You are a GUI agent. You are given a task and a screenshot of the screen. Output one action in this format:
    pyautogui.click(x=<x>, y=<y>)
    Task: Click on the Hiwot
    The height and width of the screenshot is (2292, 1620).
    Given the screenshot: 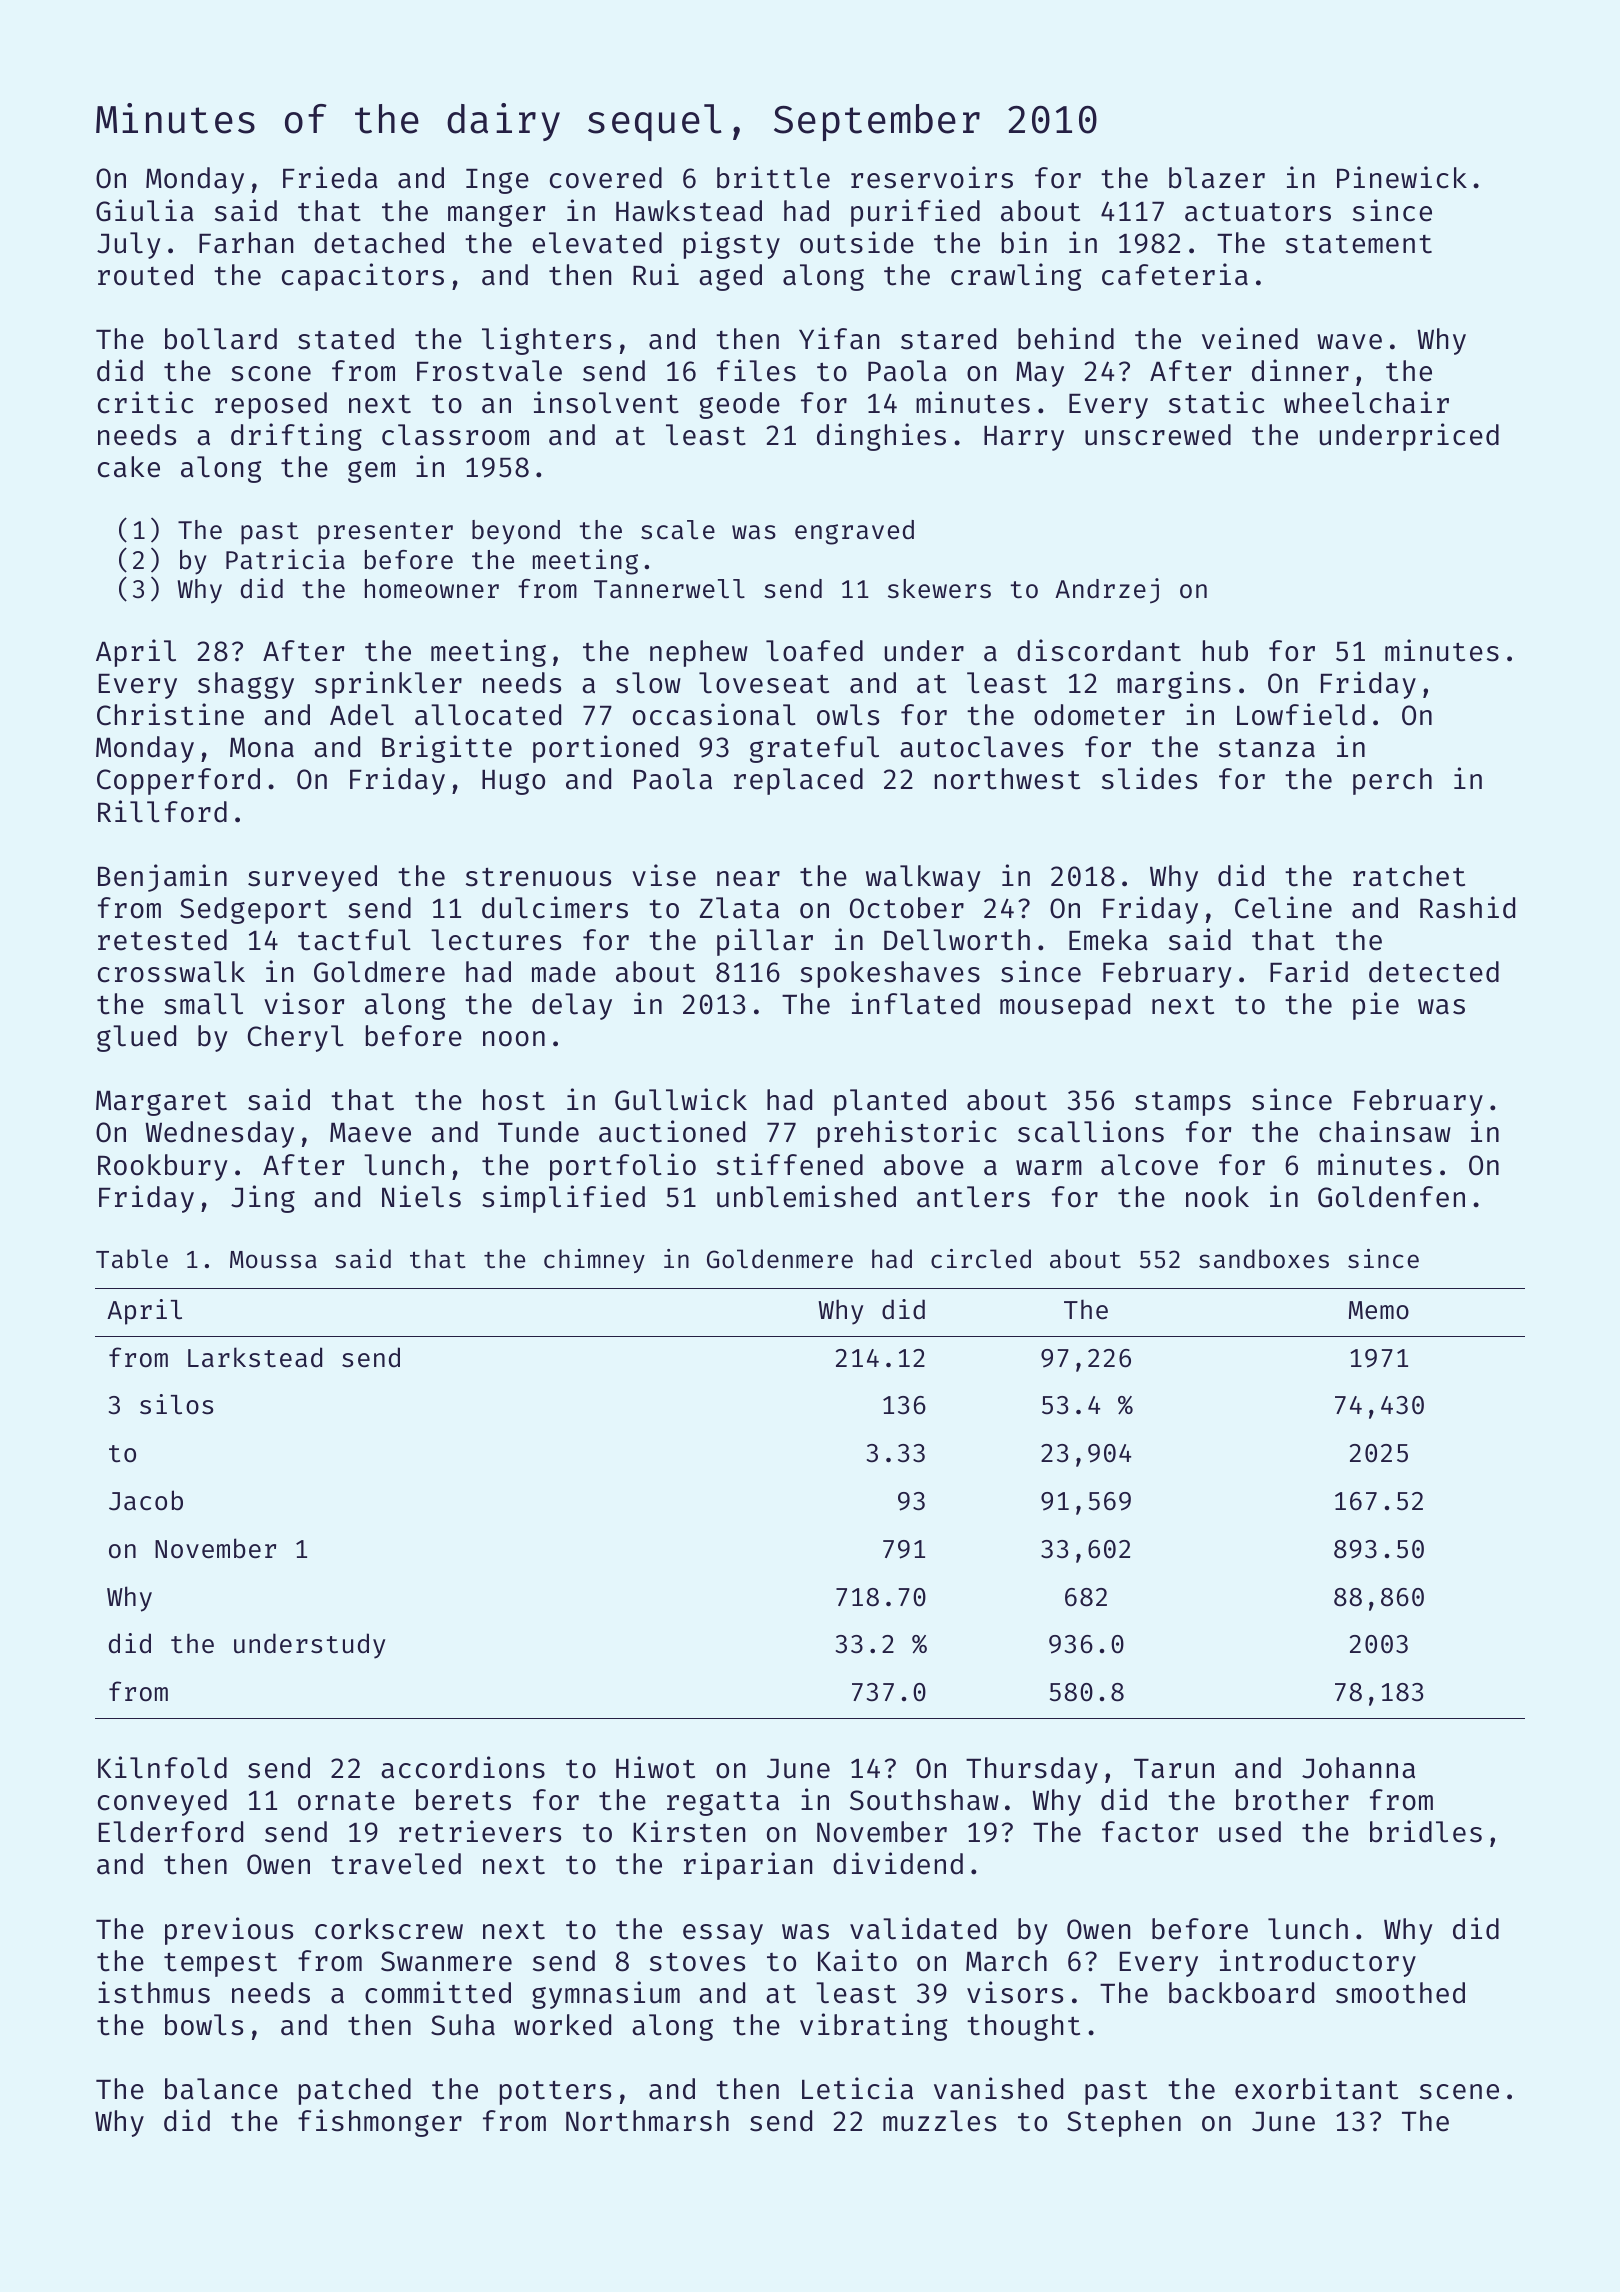 What is the action you would take?
    pyautogui.click(x=655, y=1767)
